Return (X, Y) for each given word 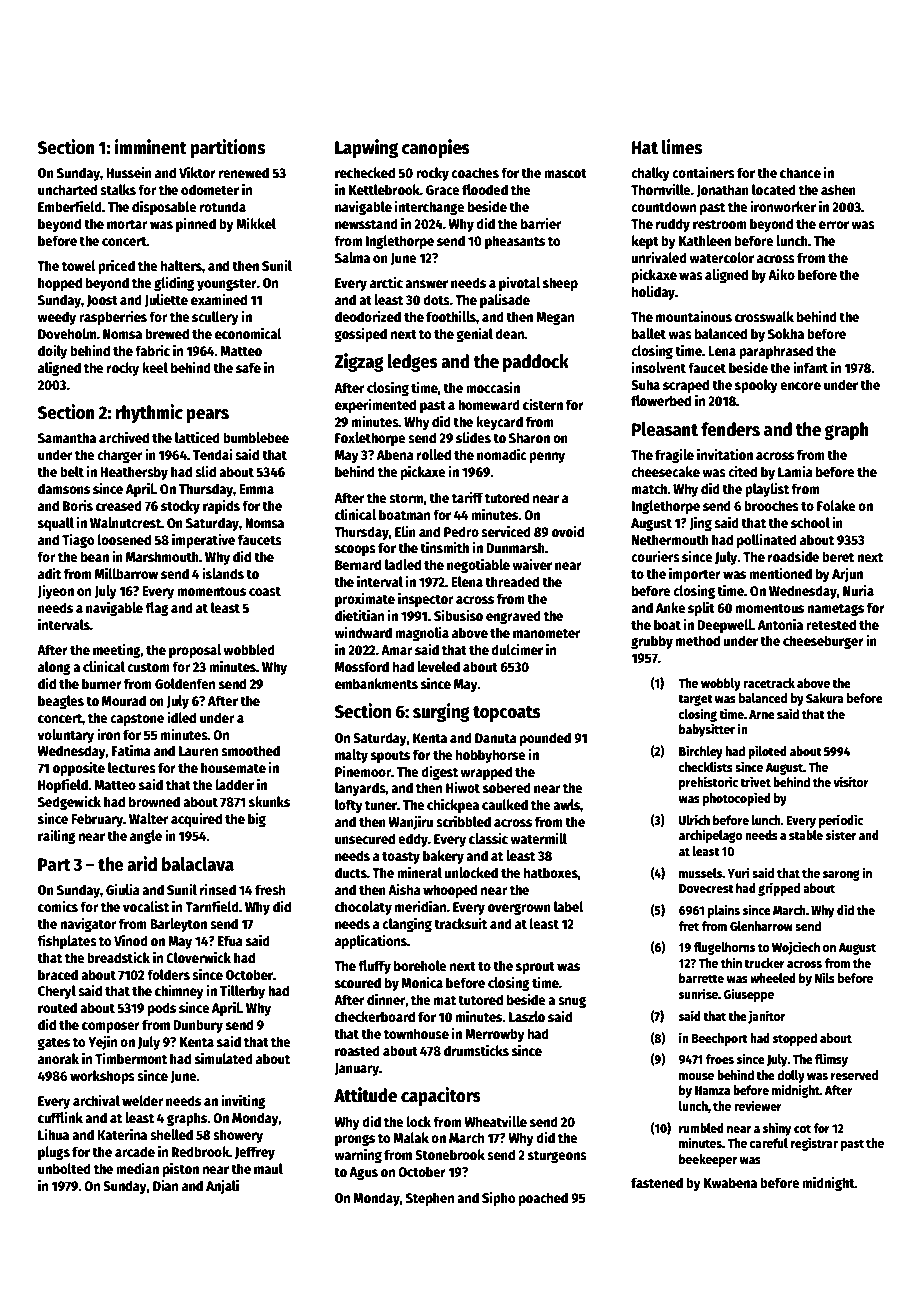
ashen (838, 189)
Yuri (738, 872)
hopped (60, 284)
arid (142, 864)
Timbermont (131, 1058)
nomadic (502, 454)
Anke (671, 607)
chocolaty (363, 908)
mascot (565, 173)
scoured (358, 982)
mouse (696, 1076)
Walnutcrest (125, 522)
